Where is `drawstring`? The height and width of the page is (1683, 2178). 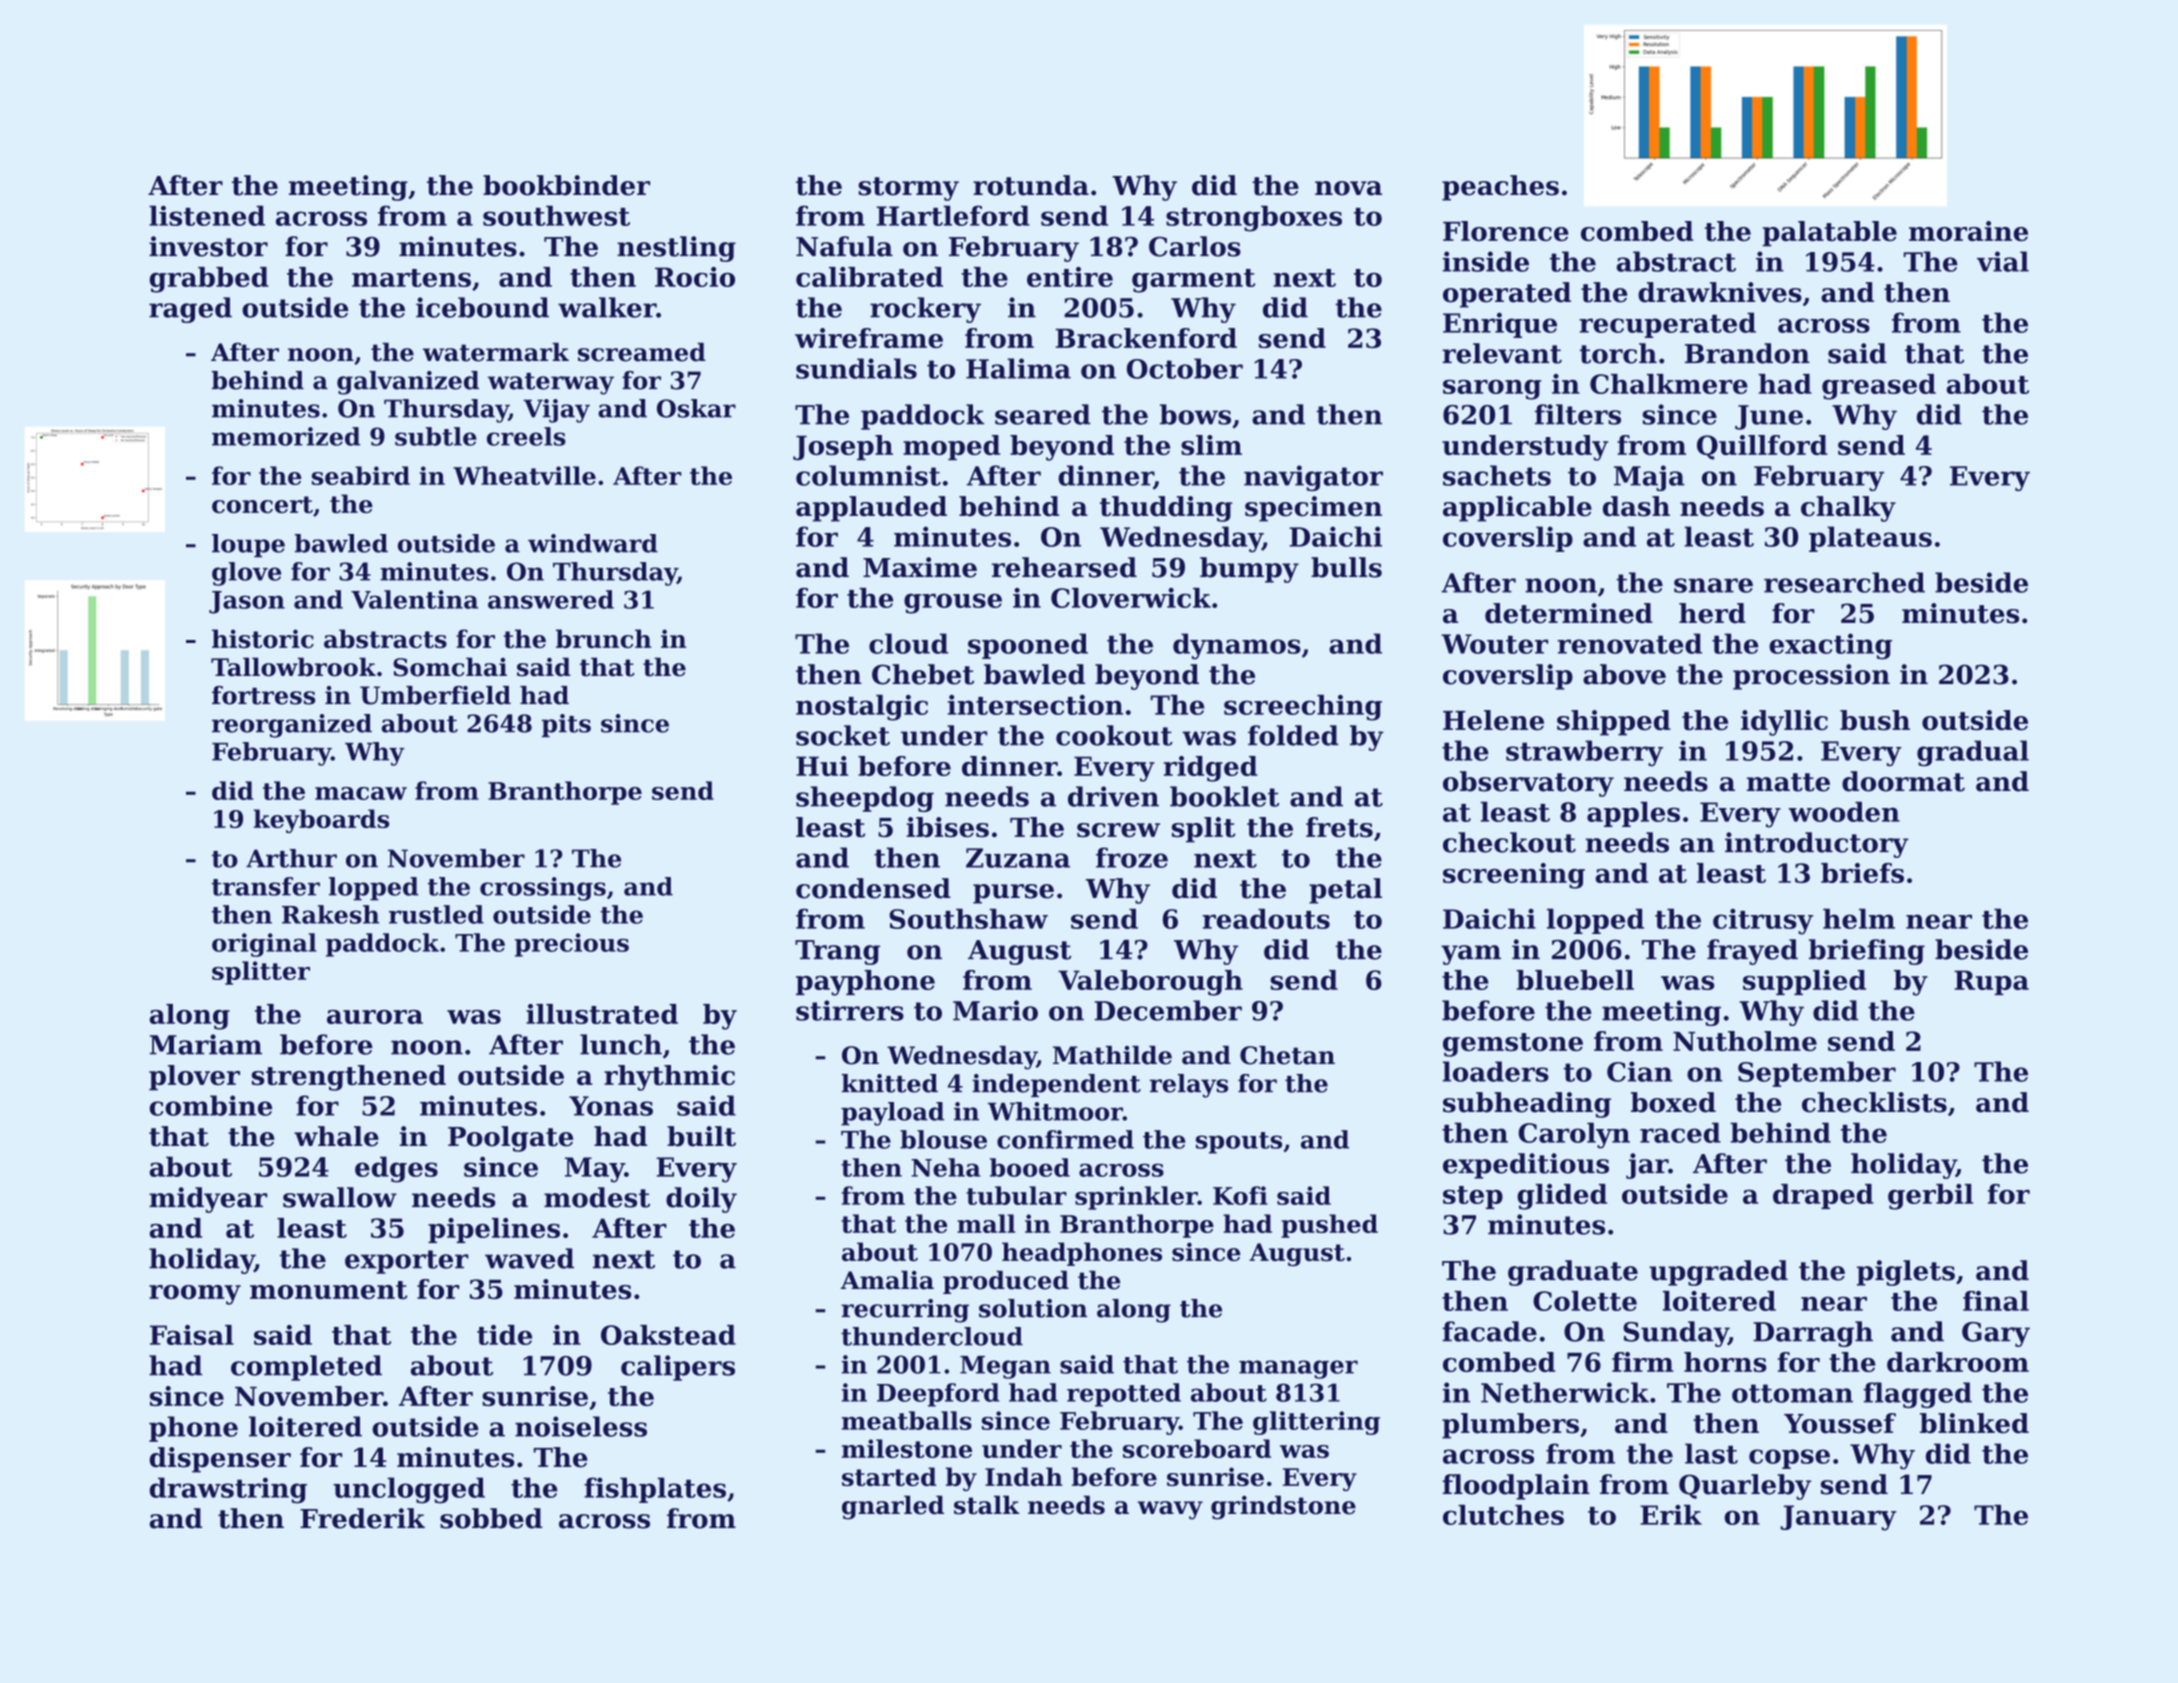
drawstring is located at coordinates (228, 1490).
